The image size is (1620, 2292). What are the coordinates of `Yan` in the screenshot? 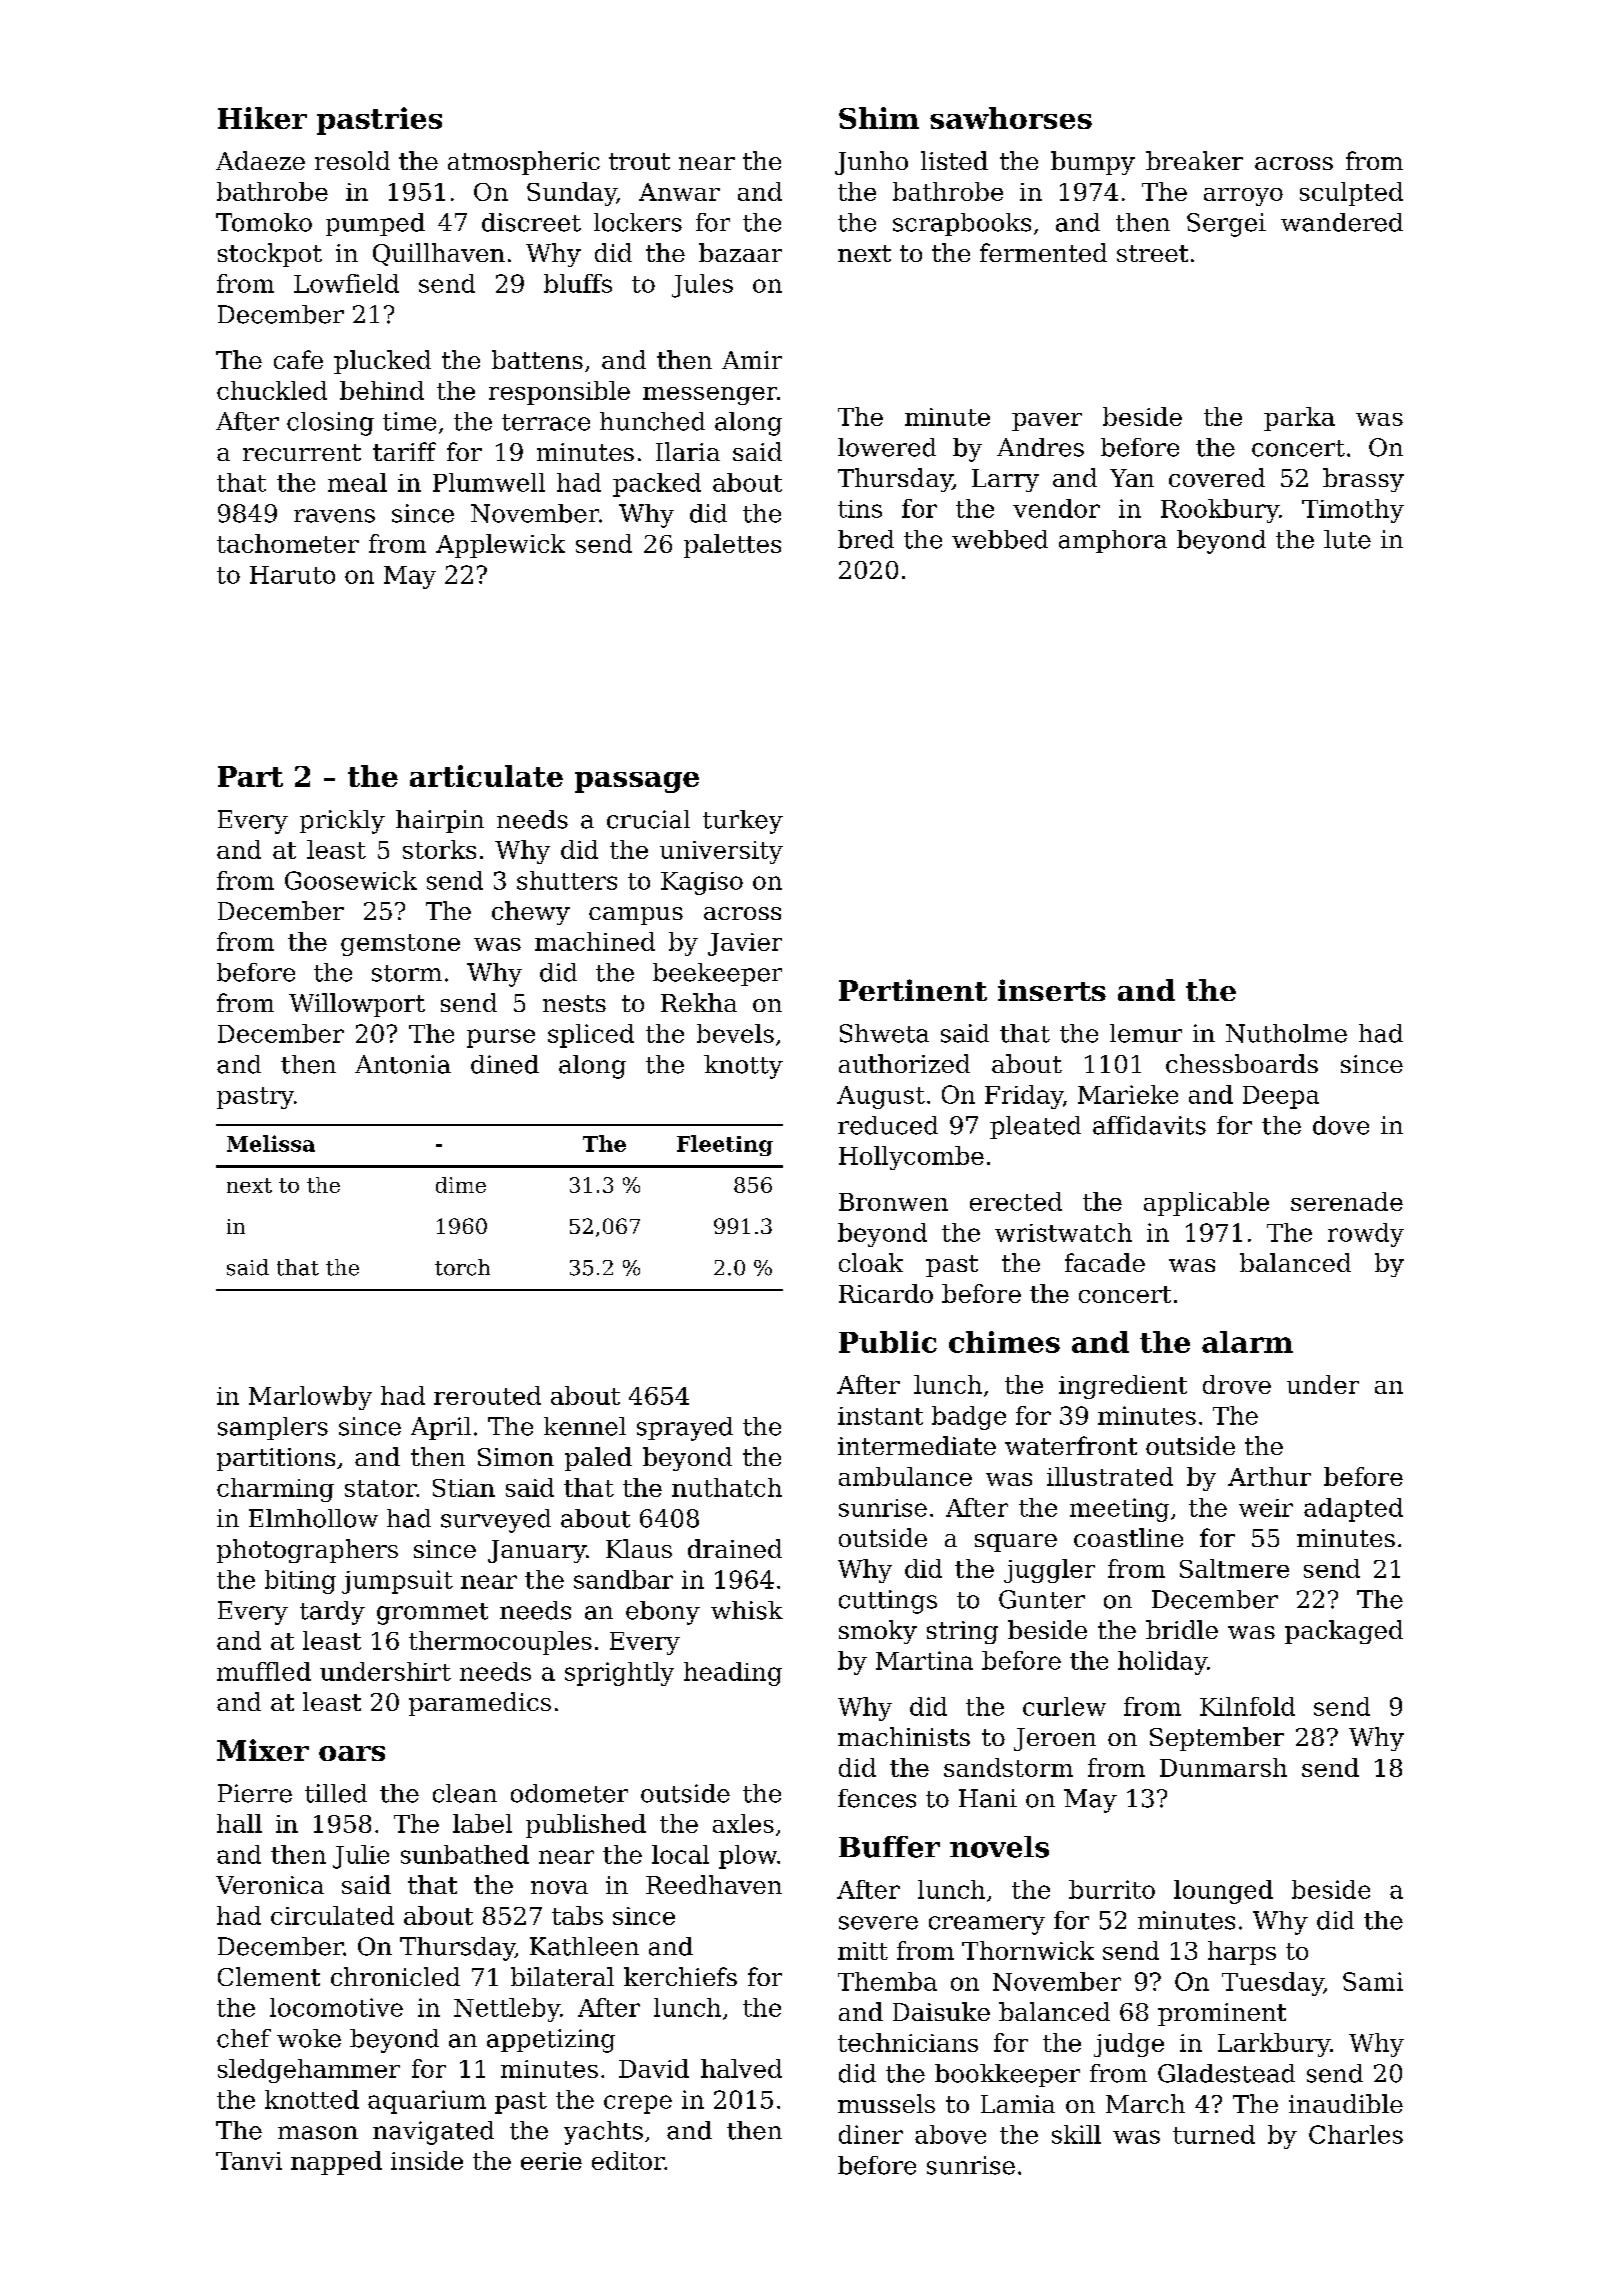 It's located at (1132, 478).
